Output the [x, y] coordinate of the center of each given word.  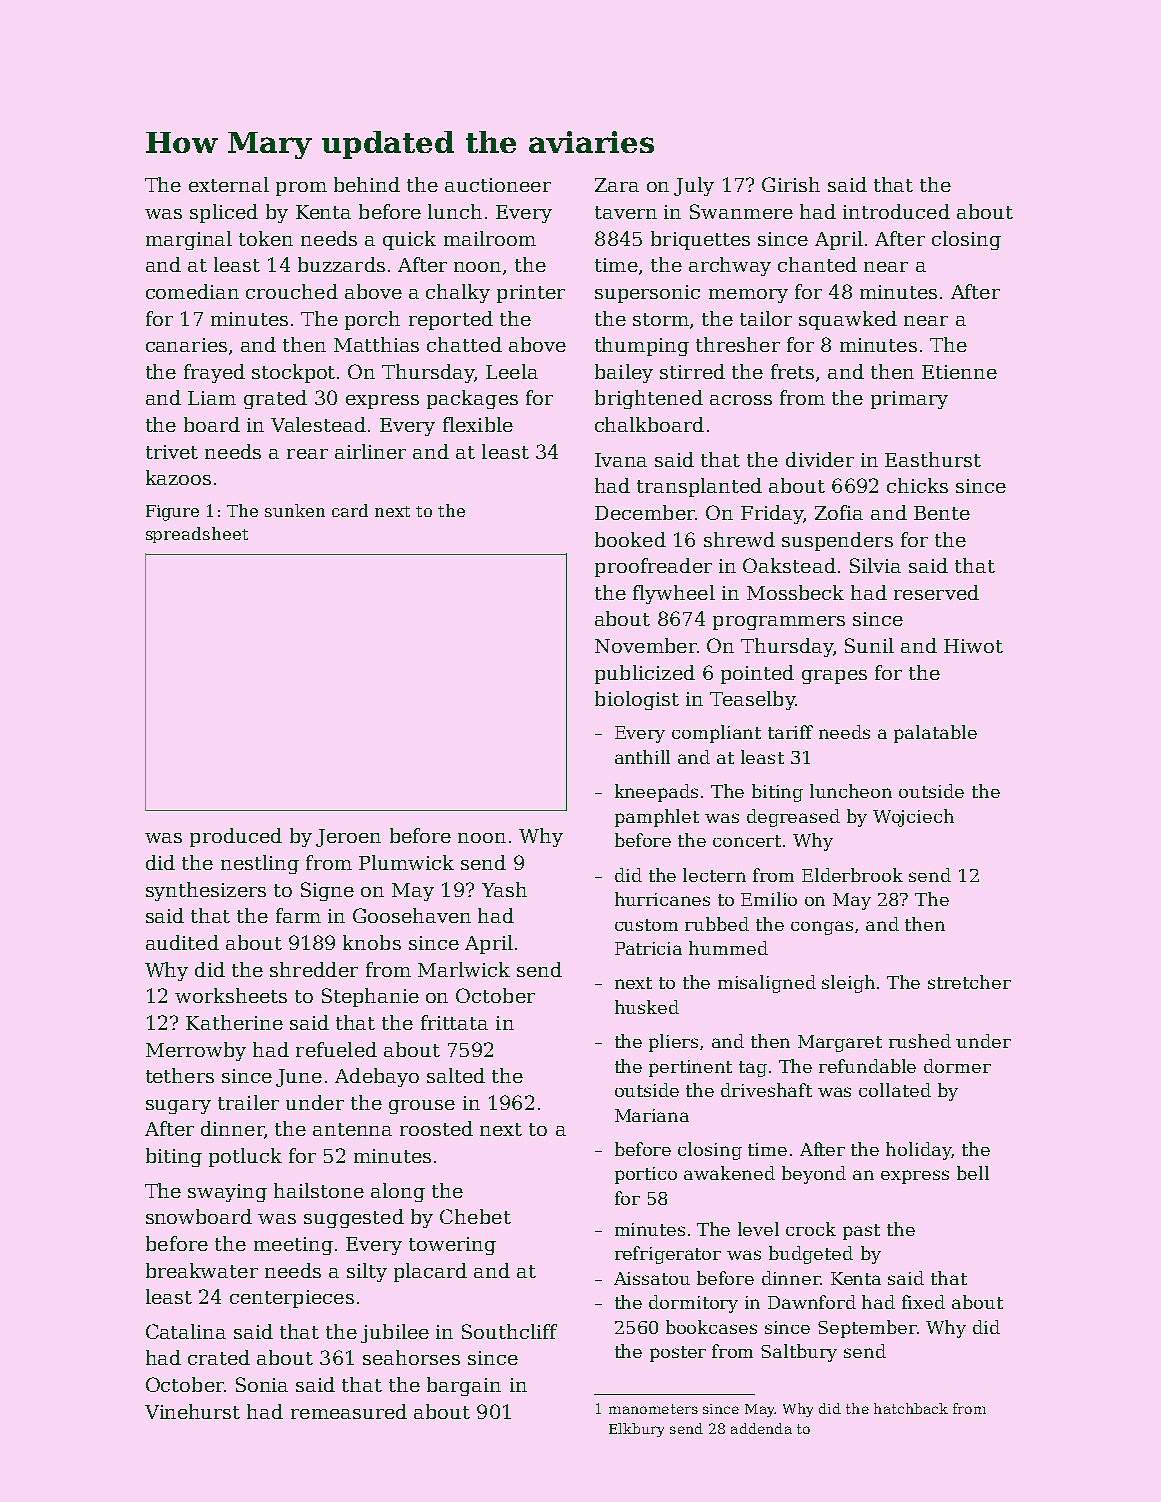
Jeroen [348, 838]
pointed [757, 674]
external [229, 184]
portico [646, 1175]
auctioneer [498, 185]
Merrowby [196, 1051]
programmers [779, 623]
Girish [791, 184]
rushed [920, 1041]
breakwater [202, 1270]
